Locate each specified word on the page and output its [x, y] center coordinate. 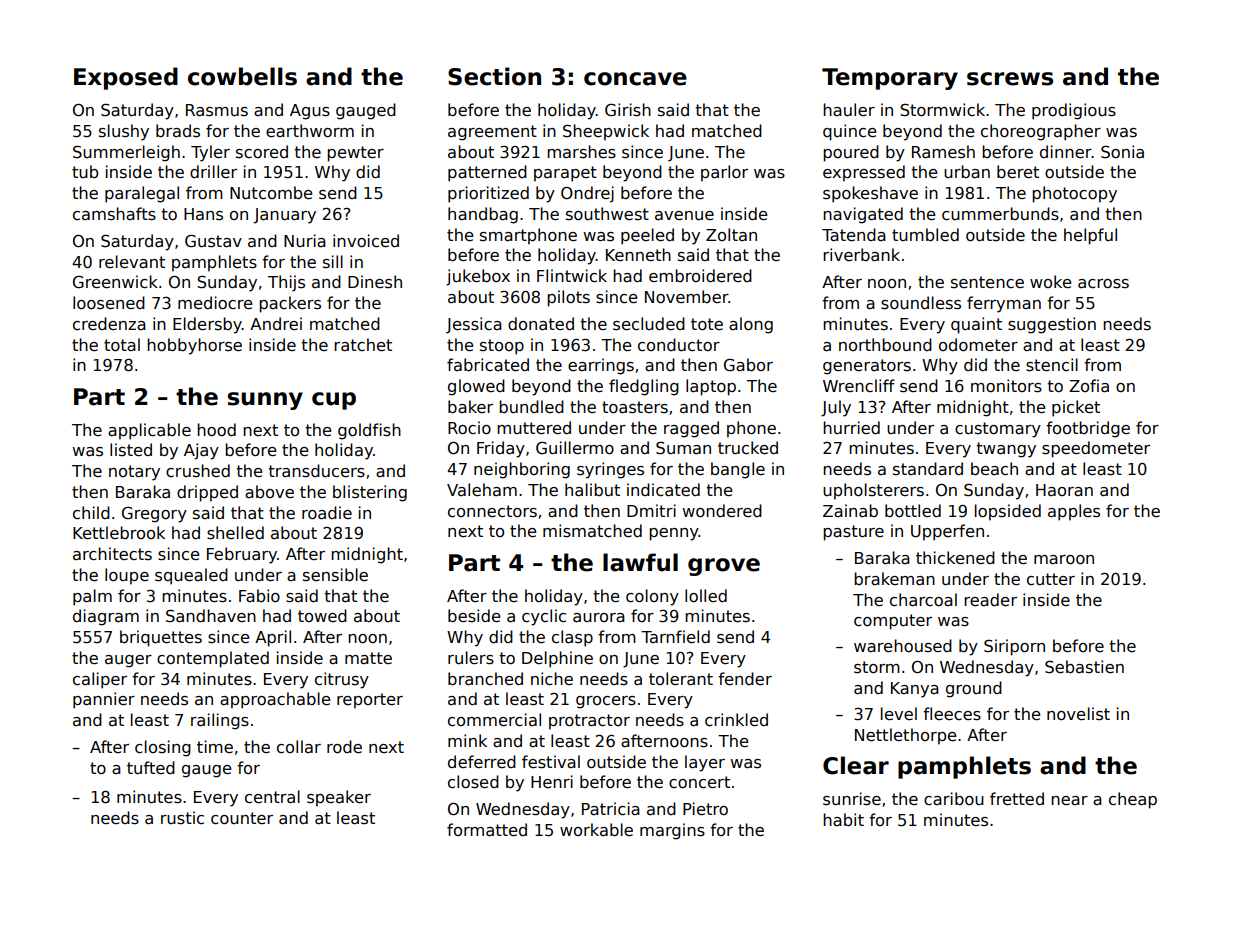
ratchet [363, 345]
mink [467, 740]
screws [1010, 79]
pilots [568, 298]
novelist [1078, 714]
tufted [151, 767]
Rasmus [217, 110]
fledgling [644, 387]
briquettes [161, 638]
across [1103, 284]
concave [635, 79]
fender [745, 678]
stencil [1052, 365]
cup [334, 401]
